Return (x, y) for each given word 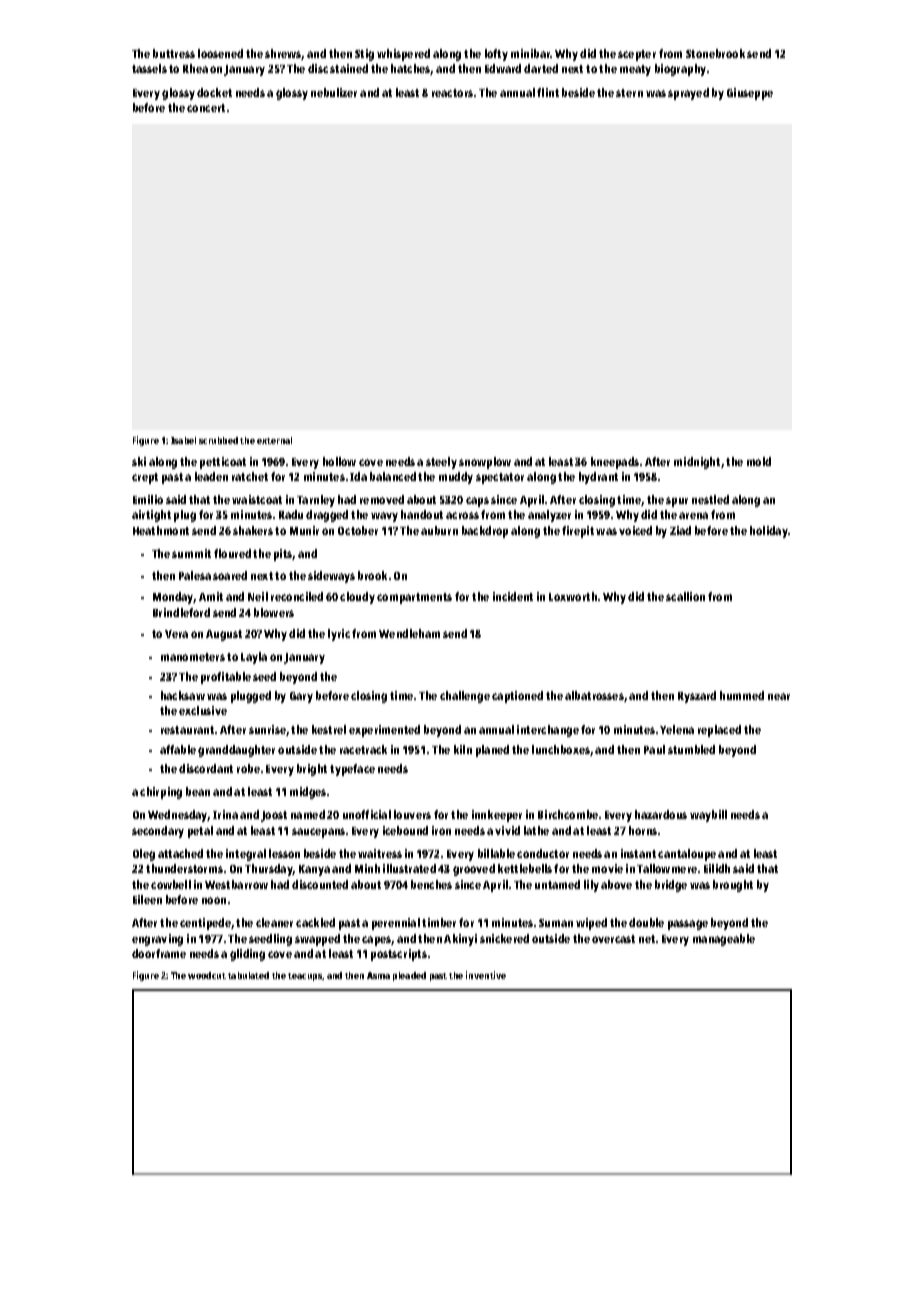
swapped (317, 940)
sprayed (688, 94)
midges (308, 793)
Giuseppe (750, 94)
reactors (452, 93)
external (274, 440)
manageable (724, 940)
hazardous (661, 814)
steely (441, 463)
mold (759, 461)
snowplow (485, 463)
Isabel (183, 440)
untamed (557, 884)
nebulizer (334, 92)
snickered (504, 938)
